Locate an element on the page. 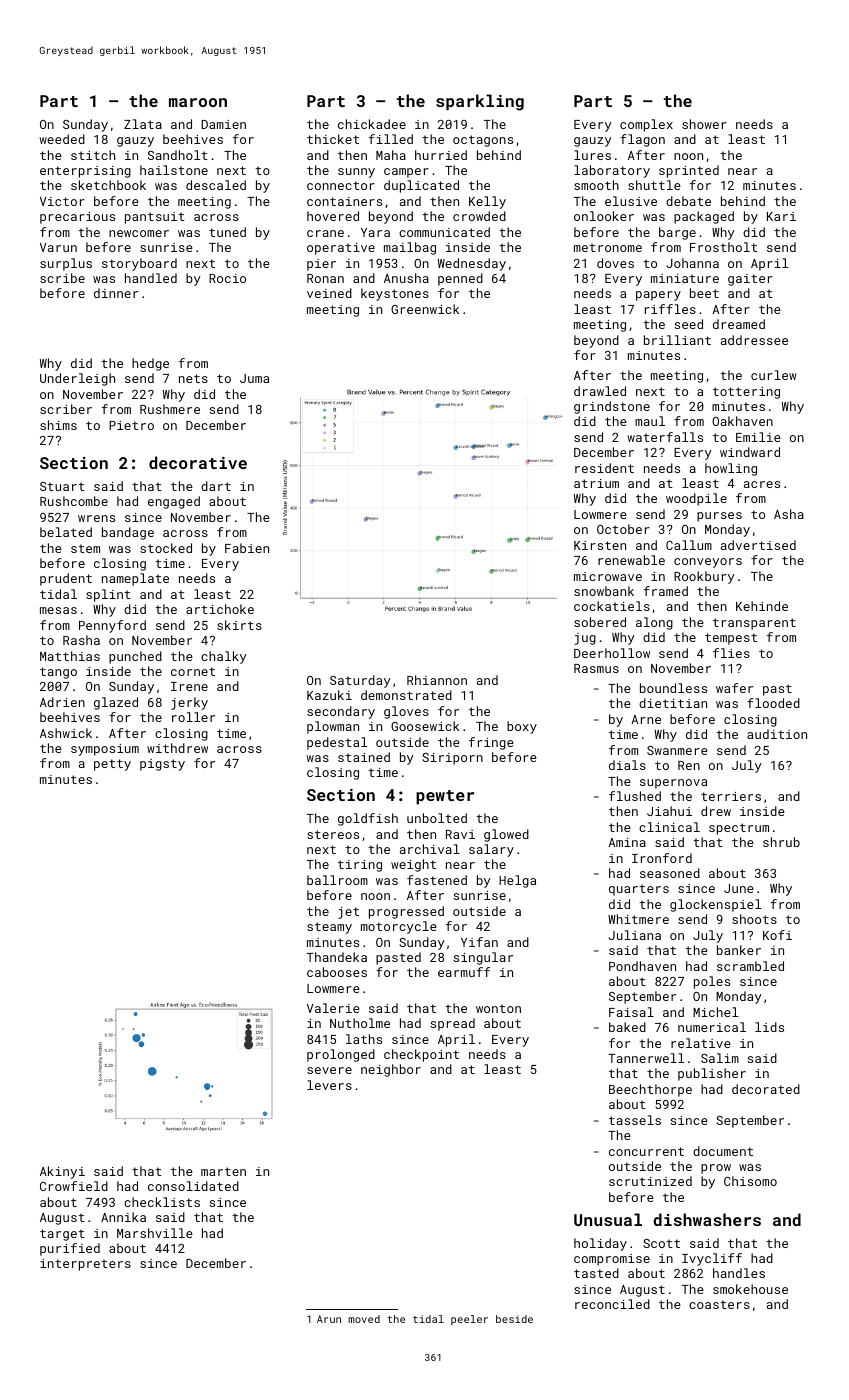 The image size is (849, 1400). sketchbook is located at coordinates (108, 185).
